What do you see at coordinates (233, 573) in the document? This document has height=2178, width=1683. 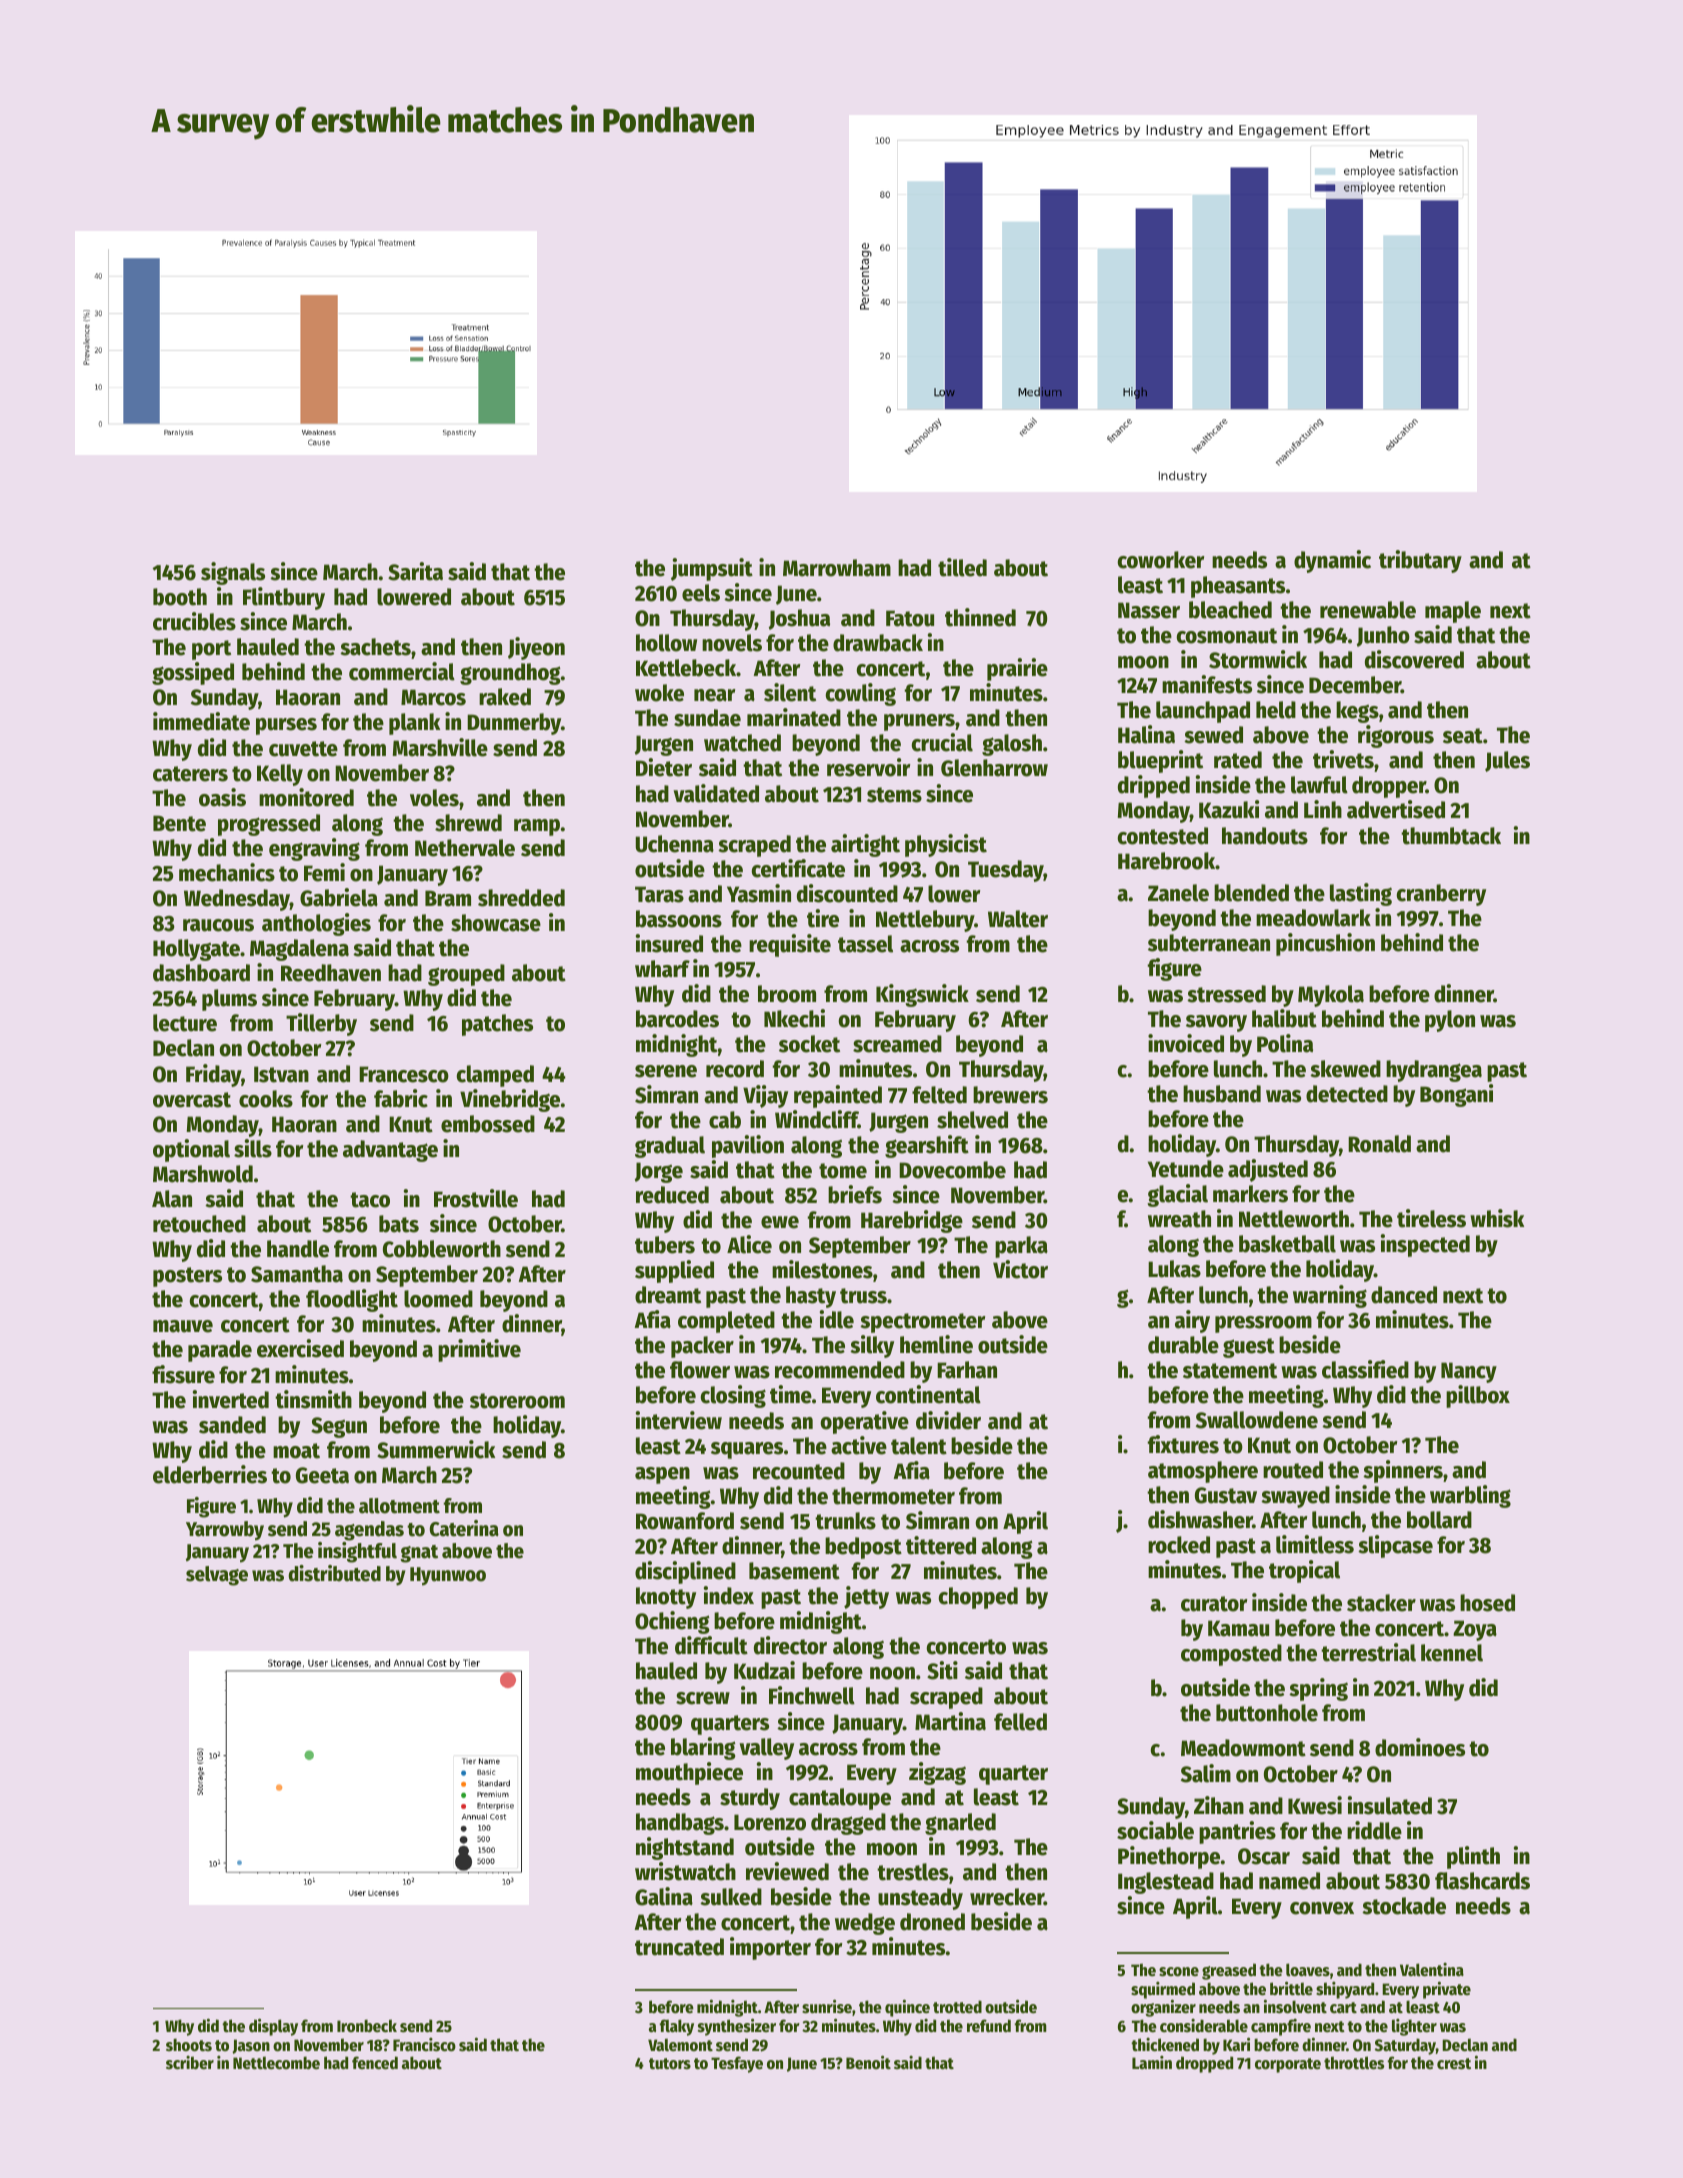 I see `signals` at bounding box center [233, 573].
